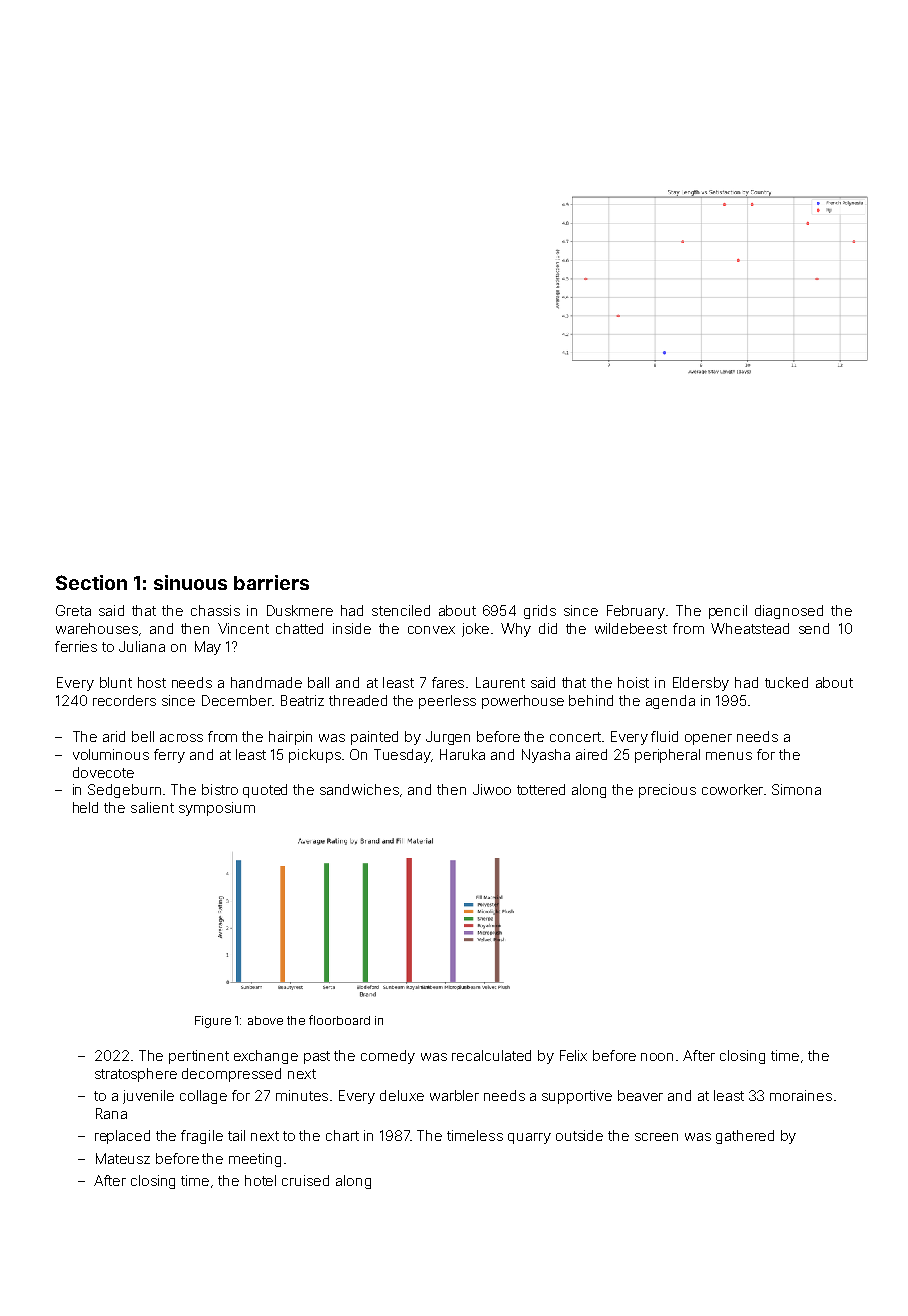 The image size is (908, 1316). I want to click on diagnosed, so click(789, 612).
